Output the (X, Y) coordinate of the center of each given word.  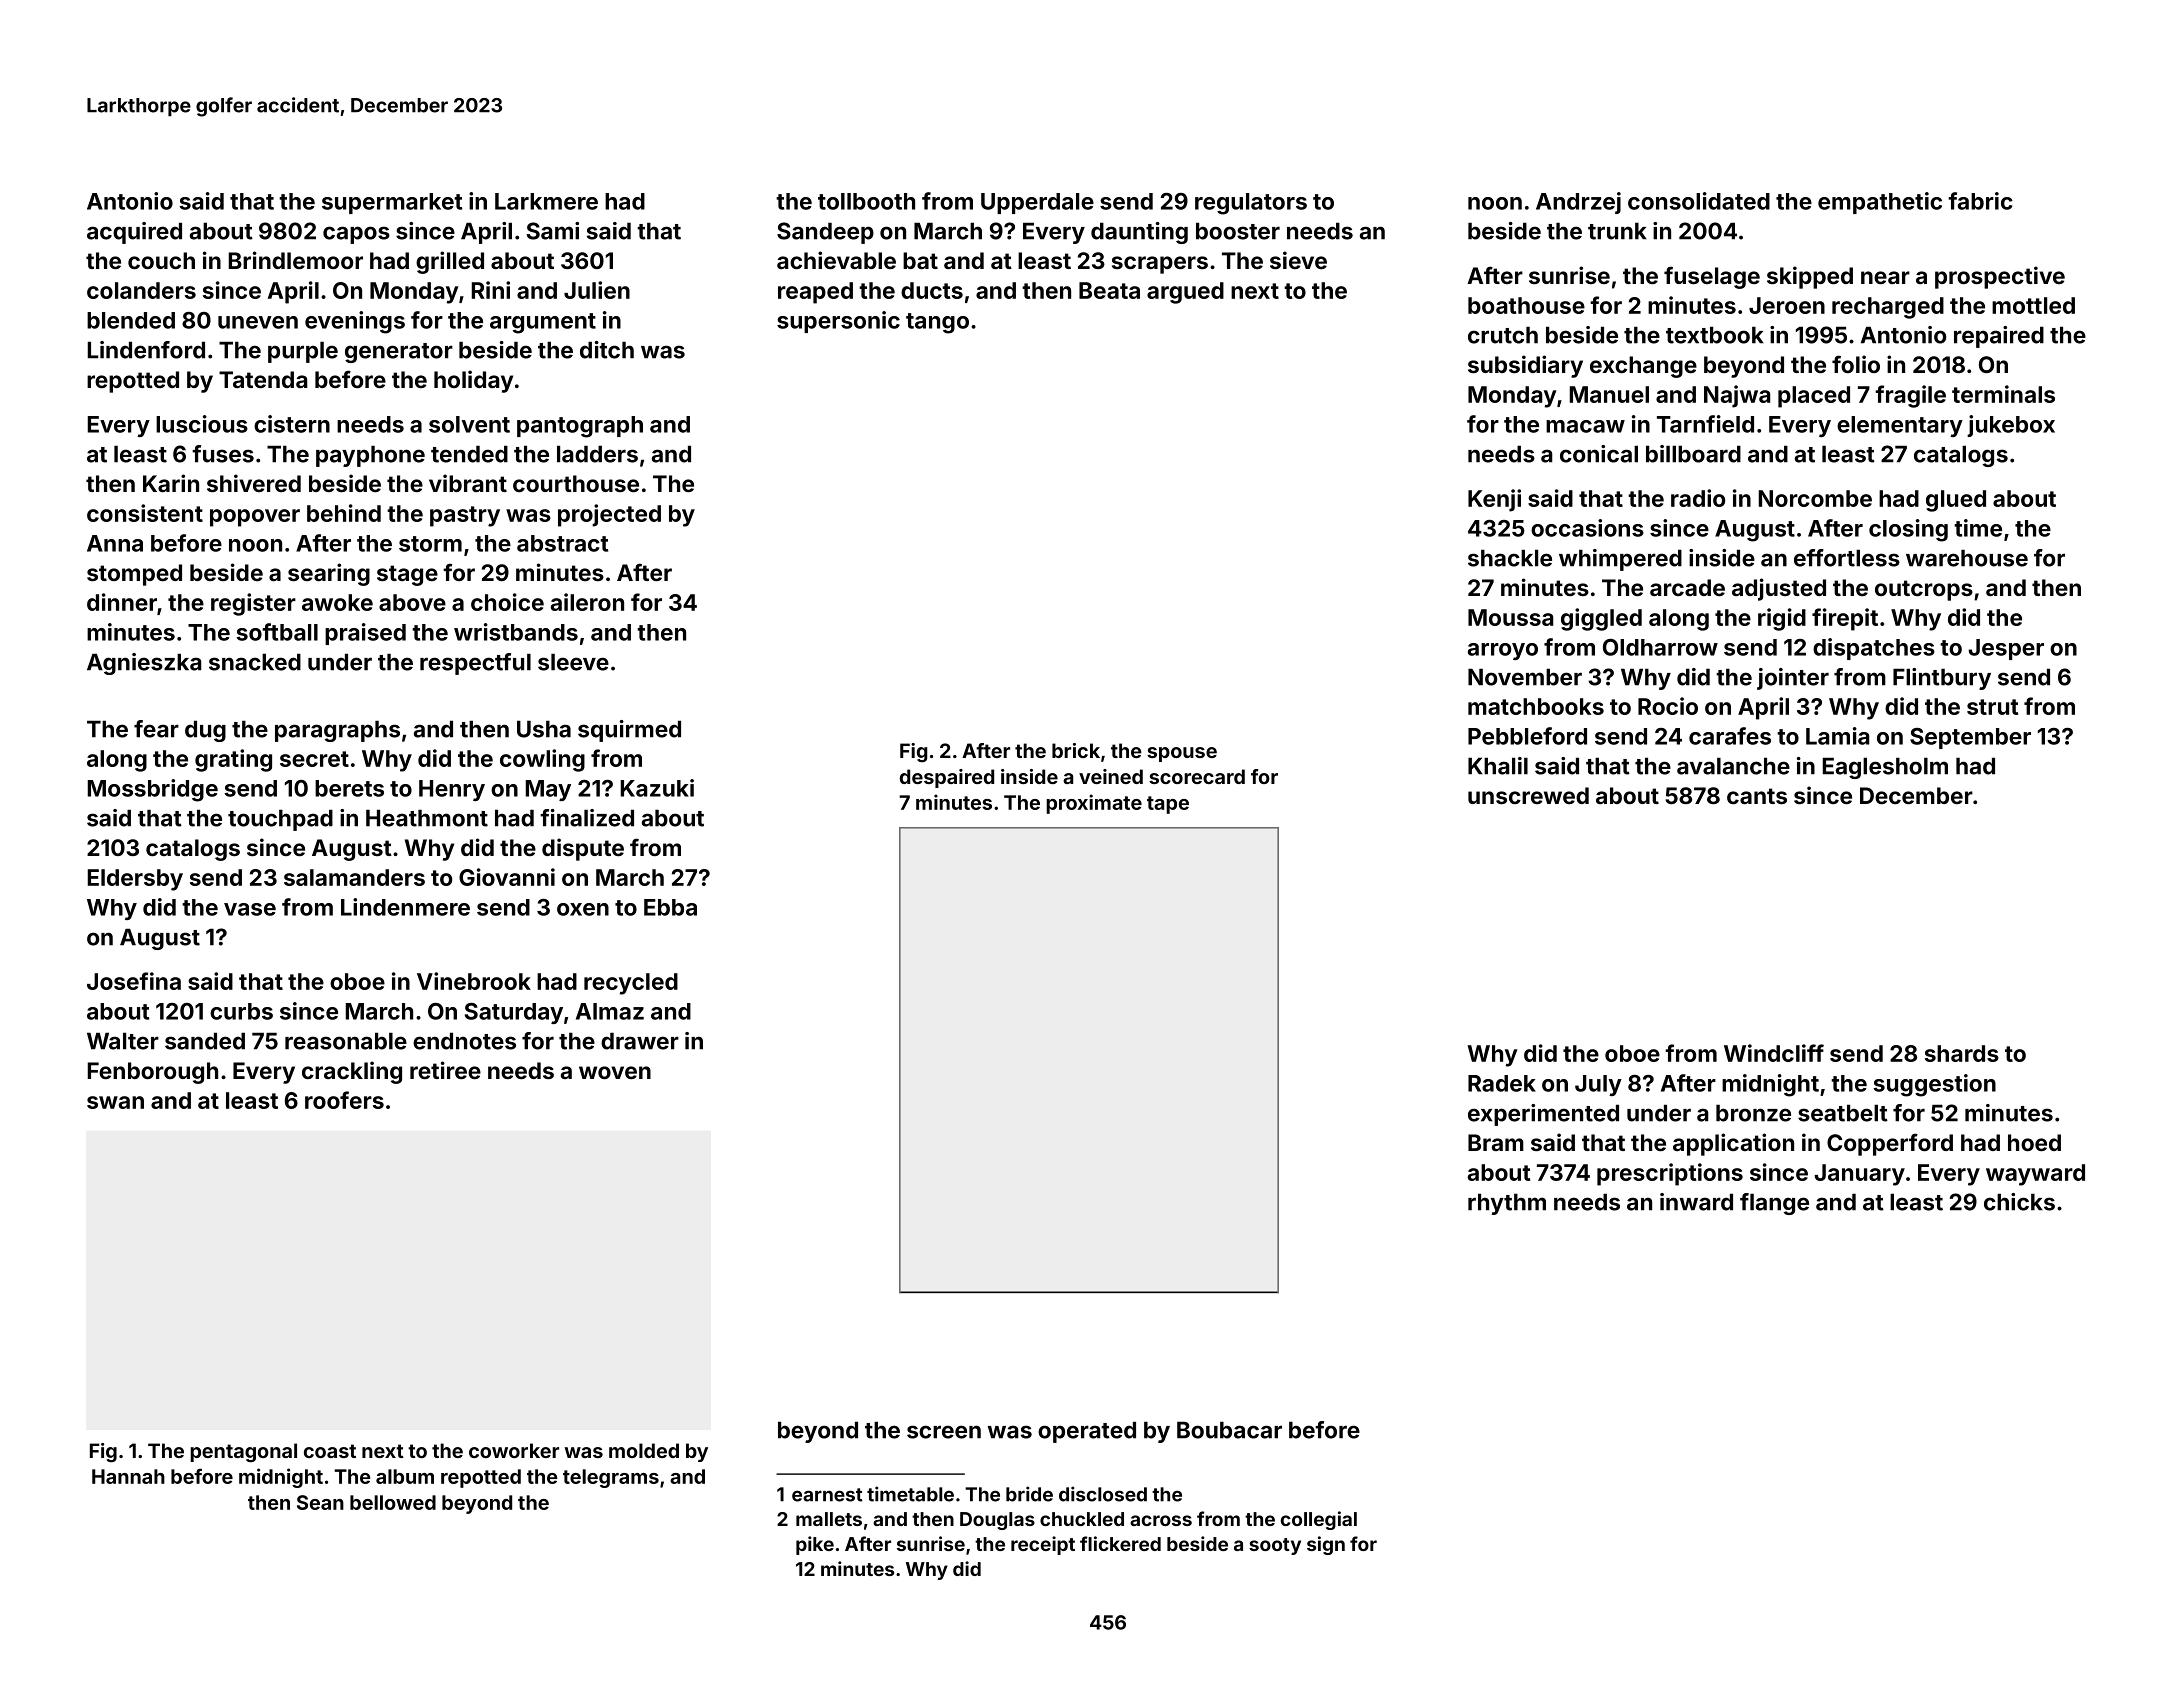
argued (1185, 293)
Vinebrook (474, 981)
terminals (2003, 394)
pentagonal (243, 1453)
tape (1168, 805)
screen (944, 1432)
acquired (134, 233)
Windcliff (1774, 1053)
